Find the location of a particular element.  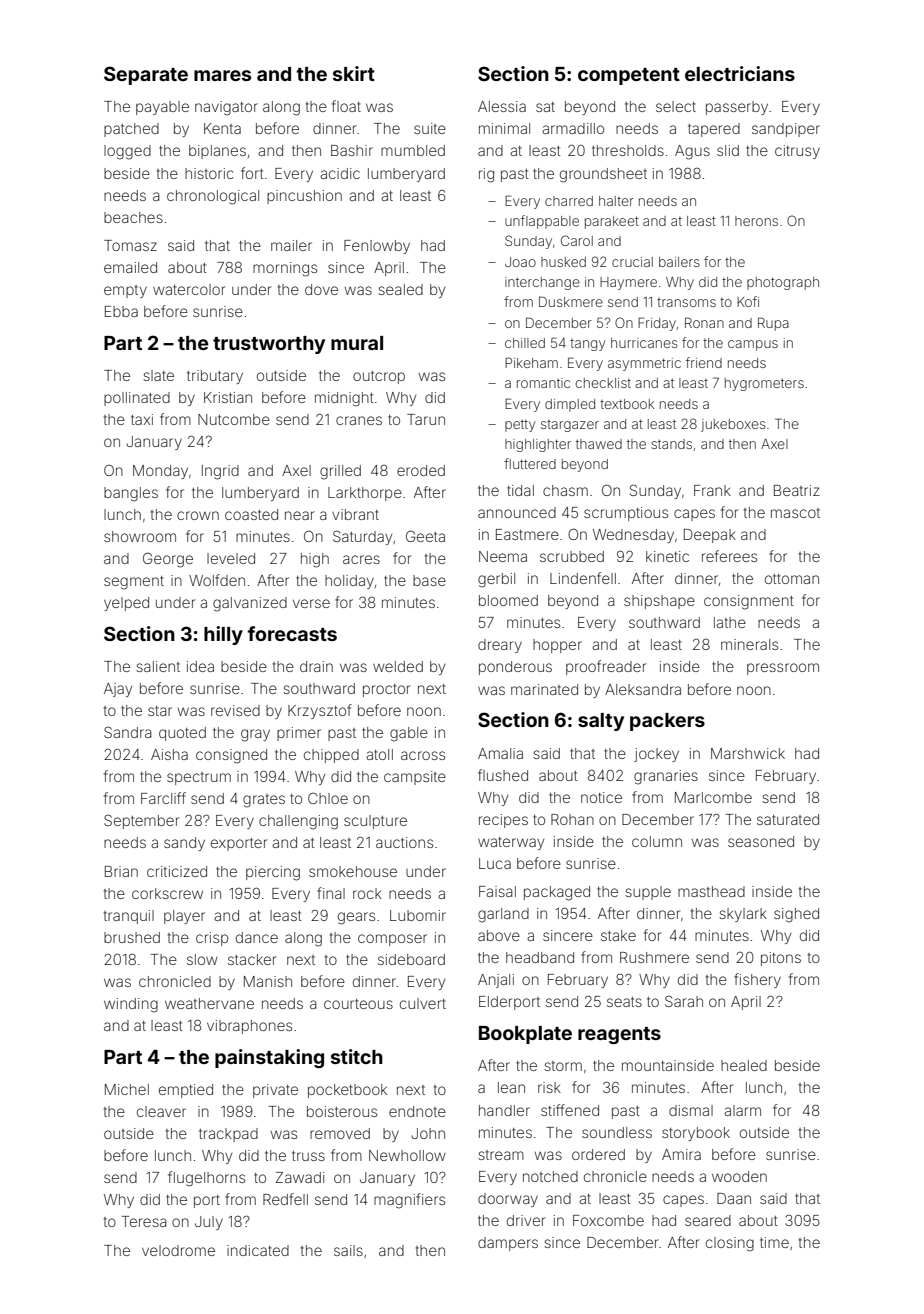

hopper is located at coordinates (557, 646).
